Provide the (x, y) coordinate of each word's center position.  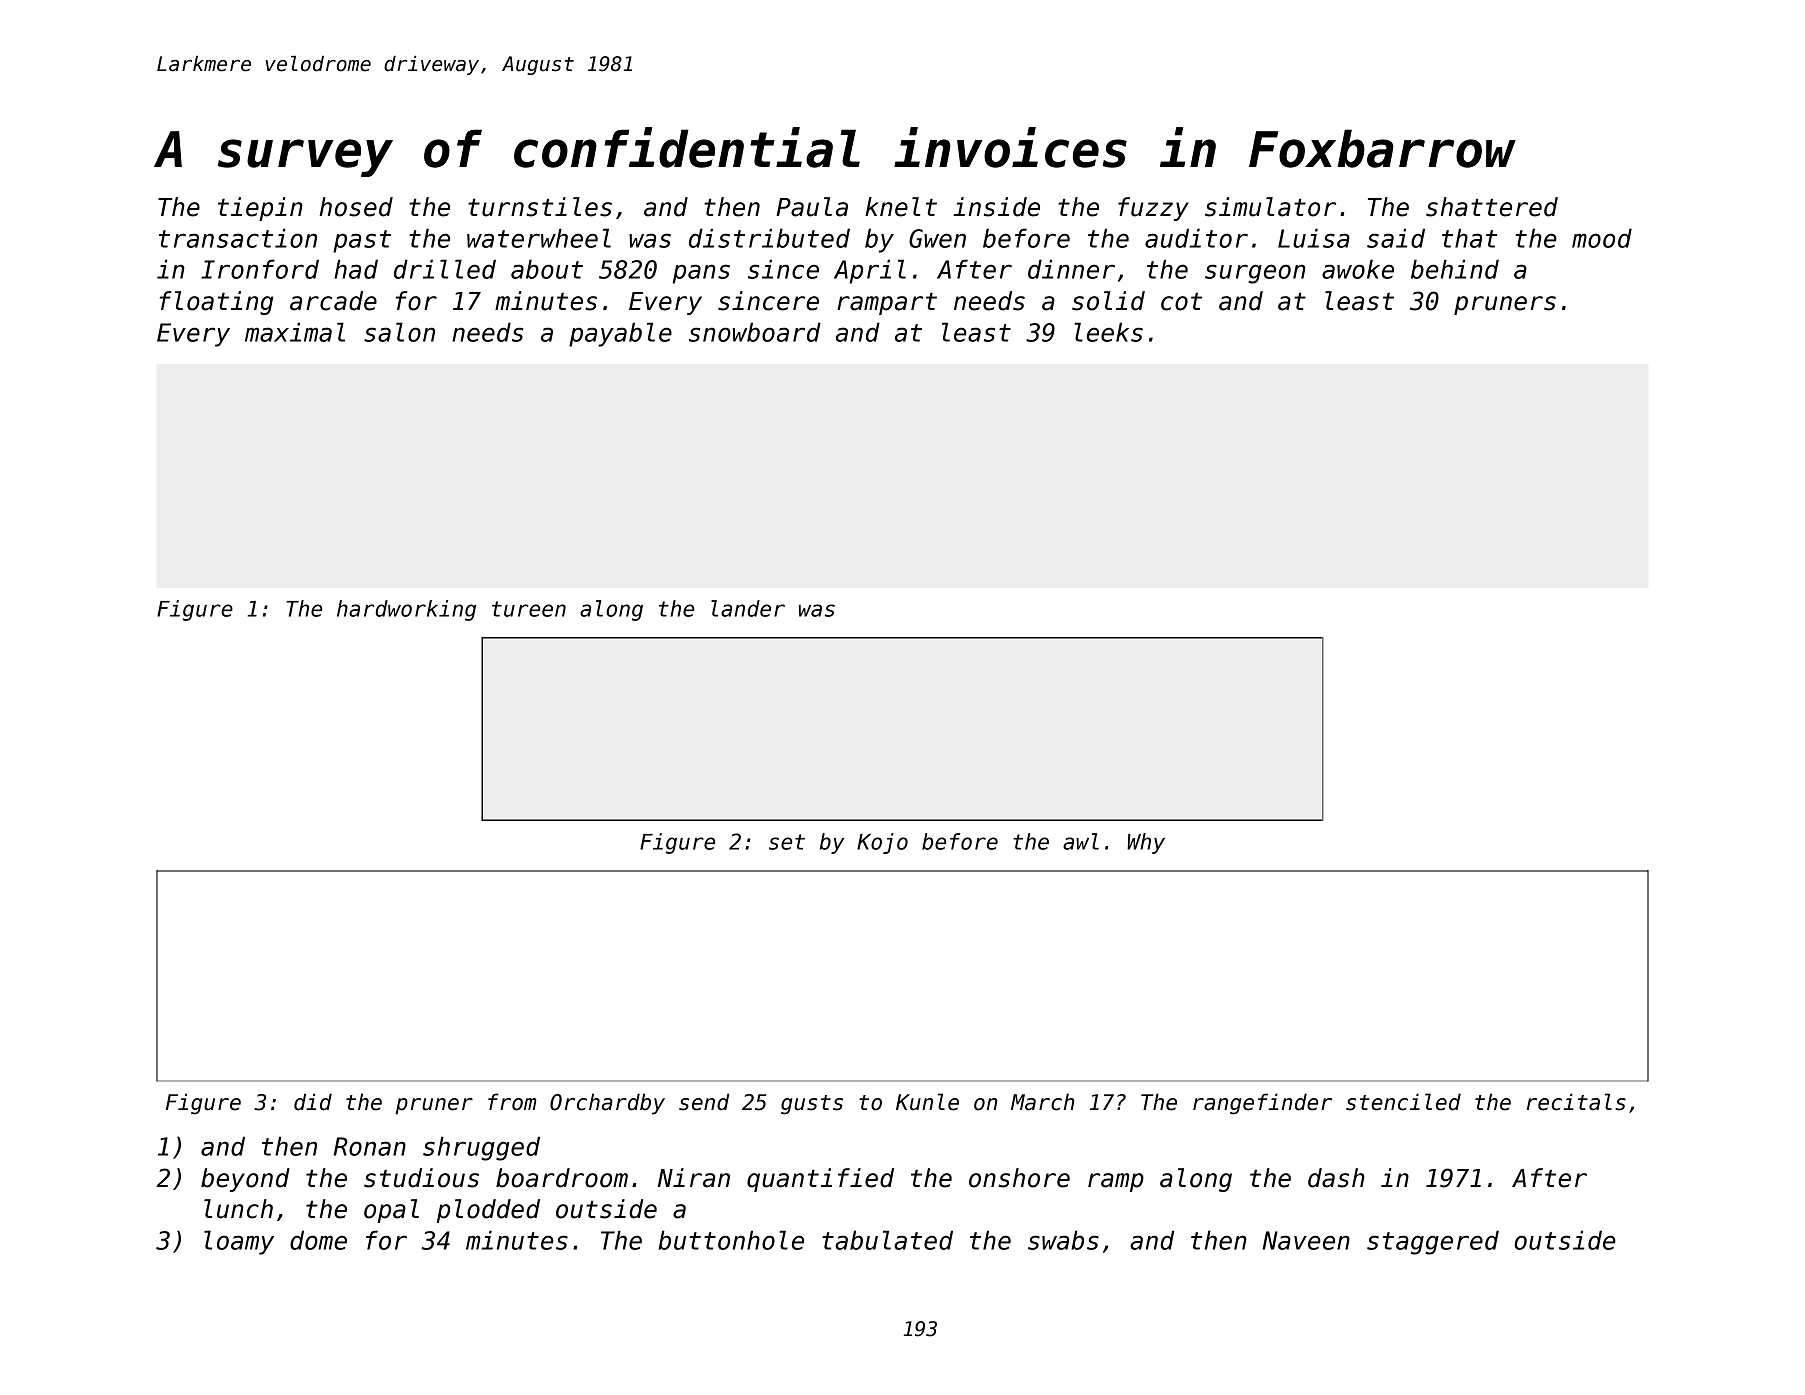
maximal (295, 332)
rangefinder (1262, 1104)
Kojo (882, 843)
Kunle (927, 1102)
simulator (1270, 207)
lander (748, 608)
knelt (901, 207)
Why (1146, 843)
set (787, 842)
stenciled (1403, 1102)
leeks (1108, 332)
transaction (238, 238)
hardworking (406, 610)
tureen (529, 609)
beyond (245, 1180)
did (313, 1102)
